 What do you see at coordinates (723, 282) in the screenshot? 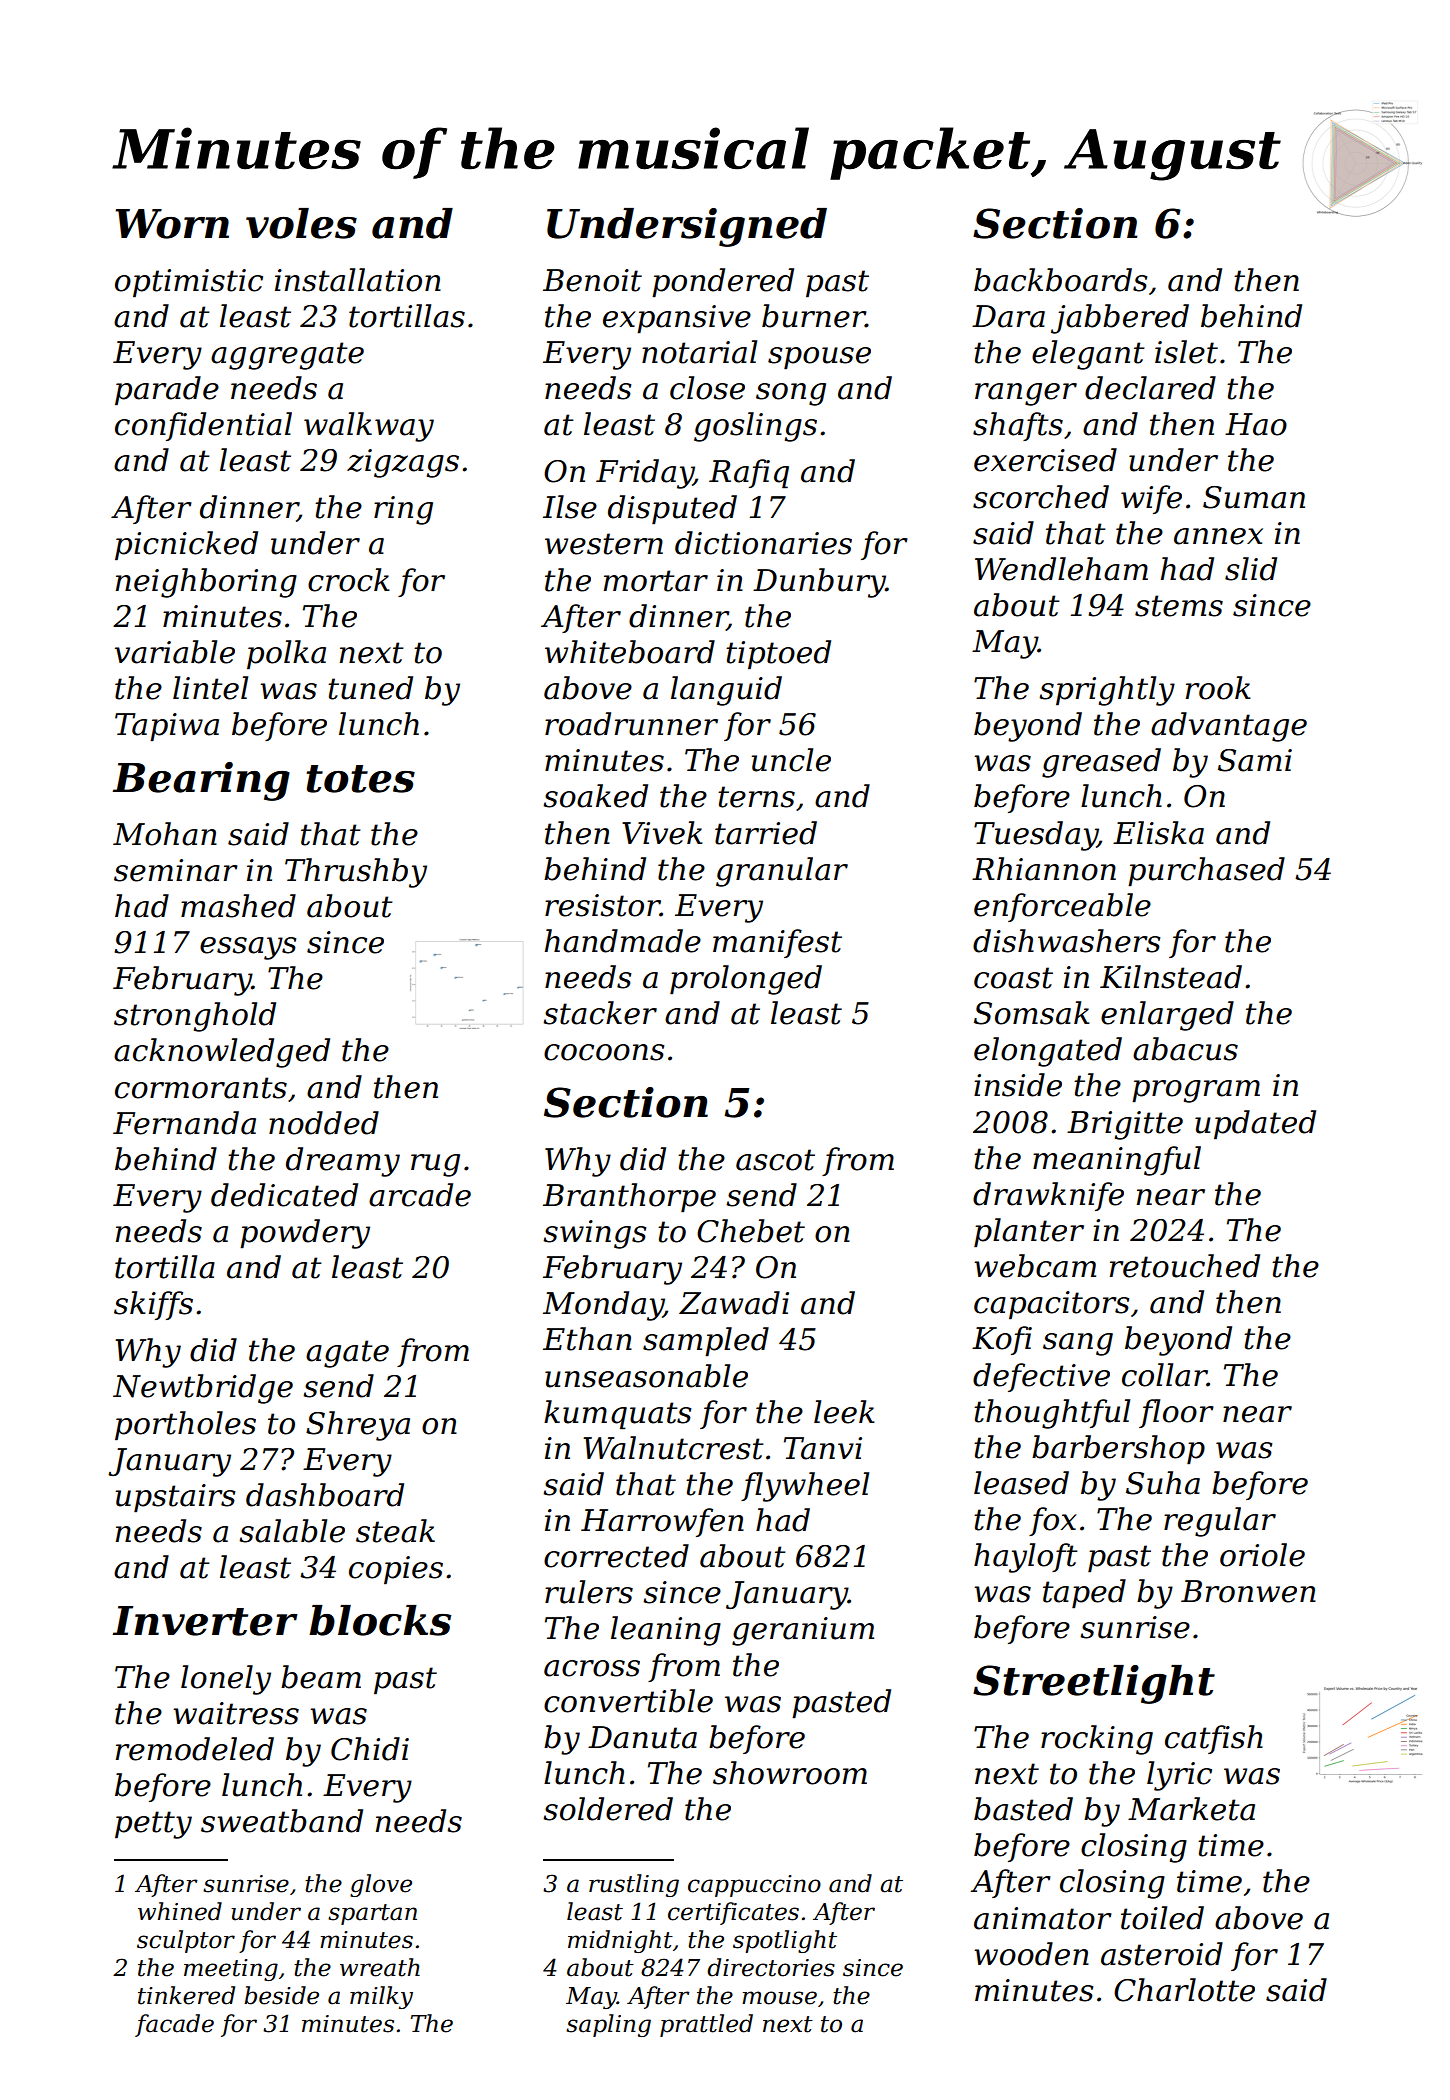
I see `pondered` at bounding box center [723, 282].
